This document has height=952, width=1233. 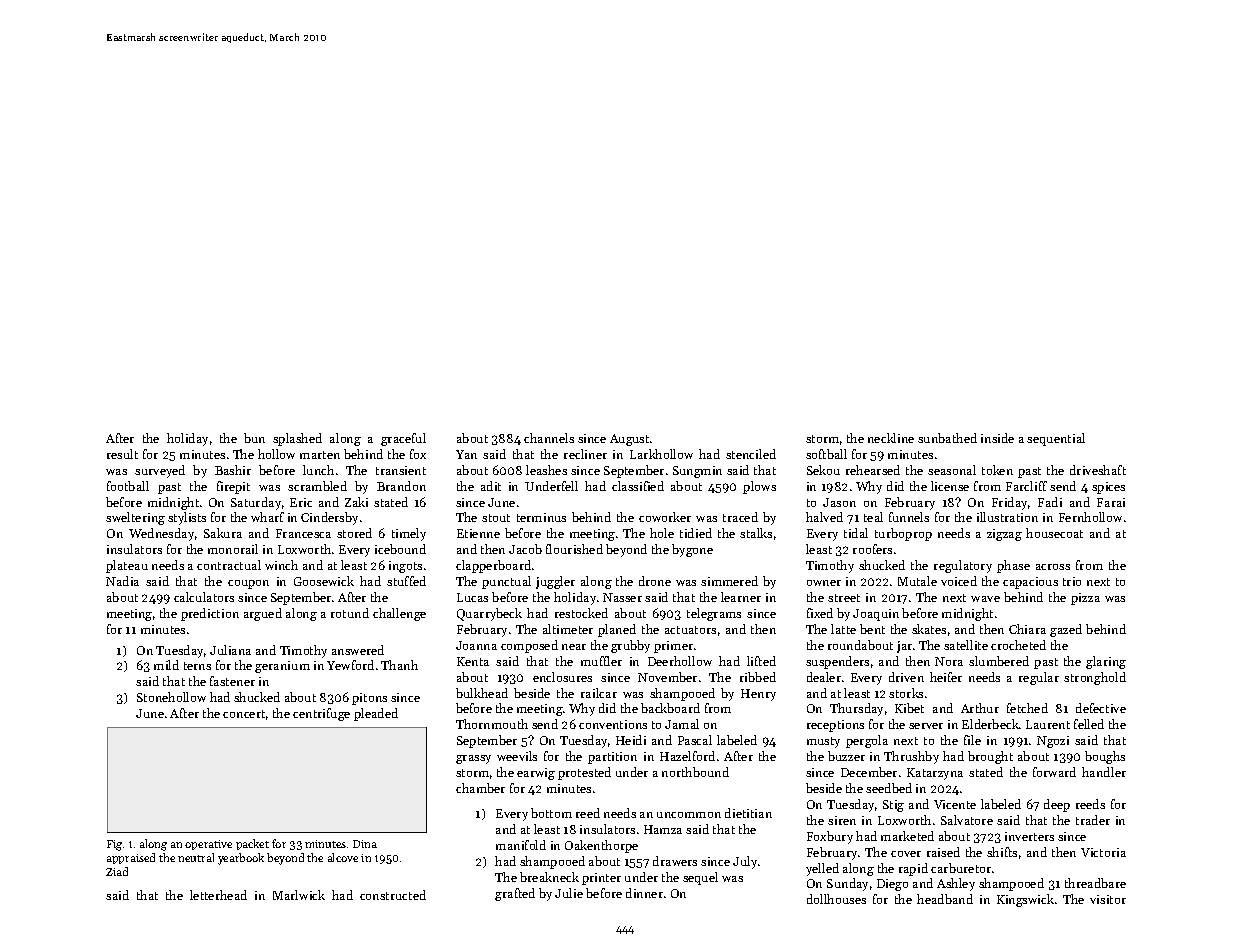 What do you see at coordinates (549, 877) in the document?
I see `breakneck` at bounding box center [549, 877].
